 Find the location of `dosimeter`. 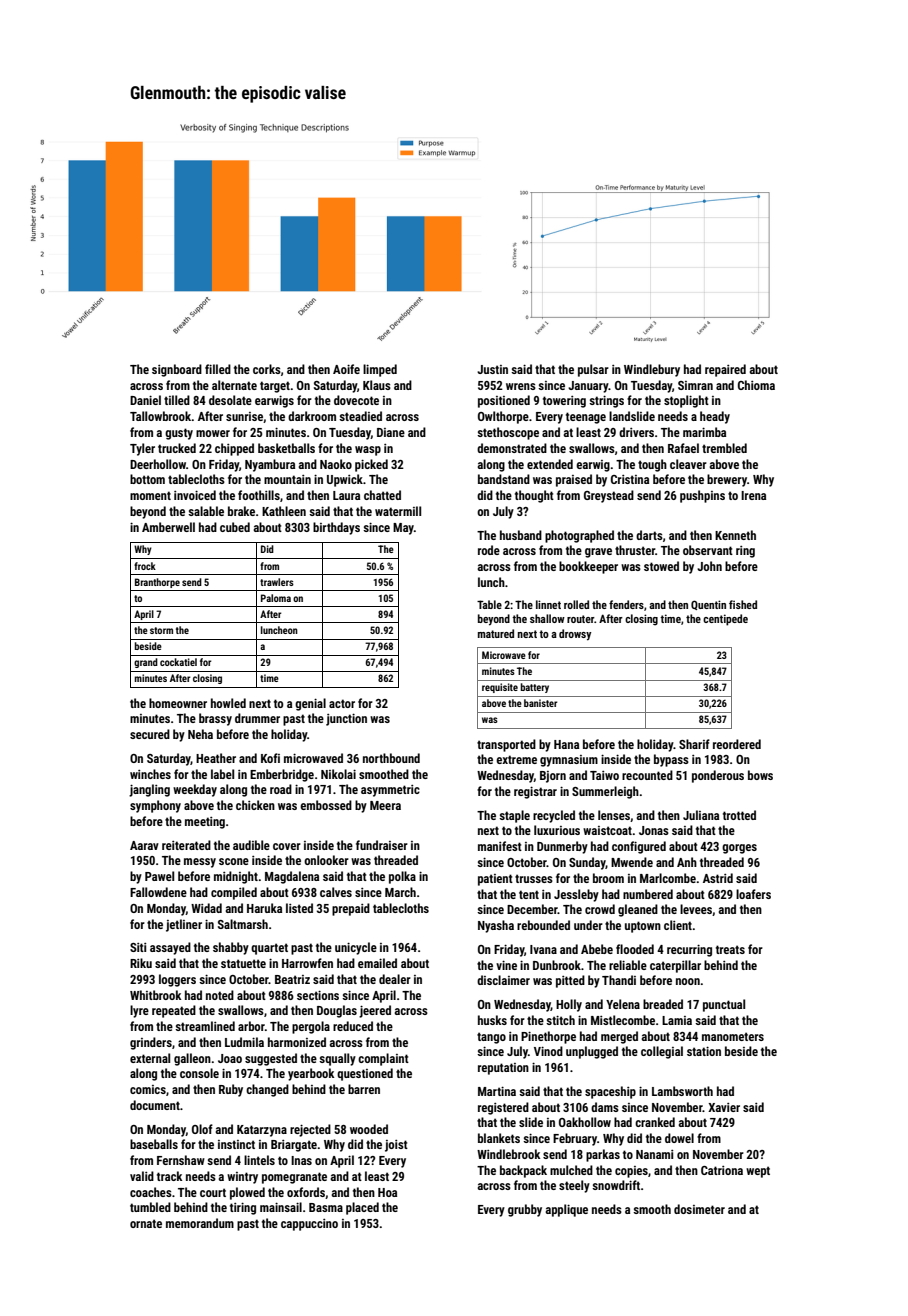

dosimeter is located at coordinates (699, 1209).
